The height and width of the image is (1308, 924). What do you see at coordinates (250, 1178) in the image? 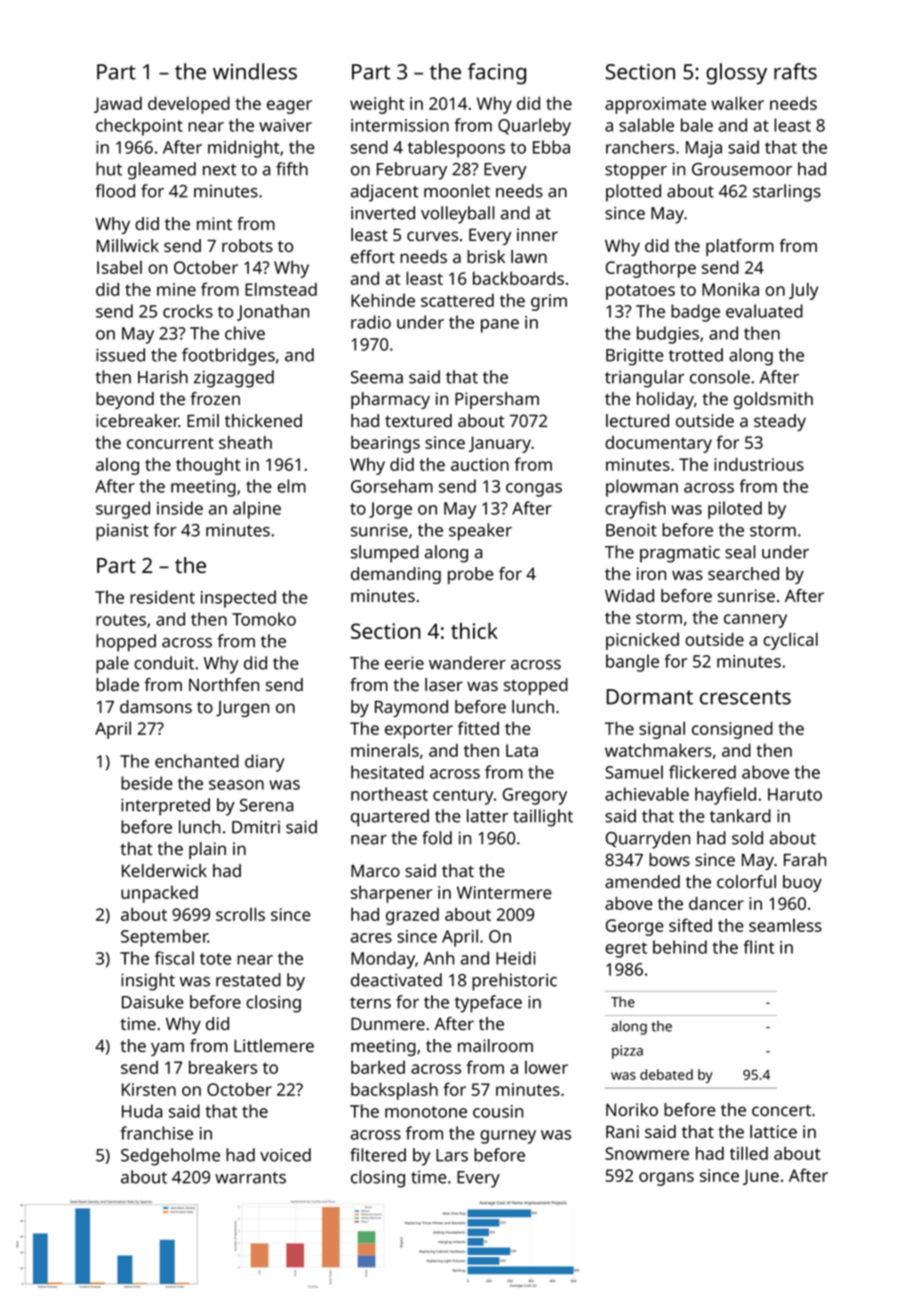
I see `warrants` at bounding box center [250, 1178].
